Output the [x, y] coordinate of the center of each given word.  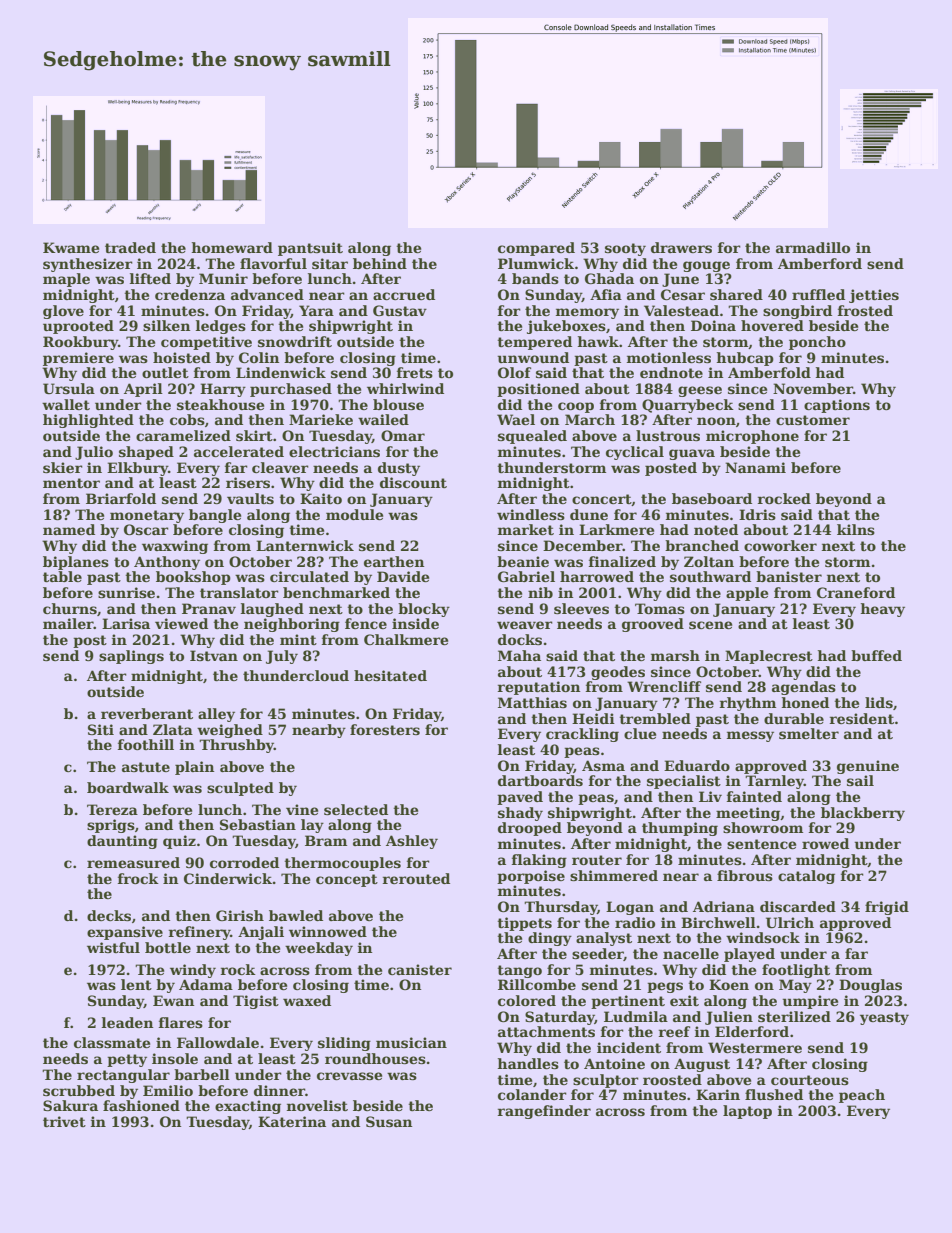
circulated [309, 576]
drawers [681, 247]
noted [716, 529]
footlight [796, 971]
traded [130, 247]
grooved [653, 625]
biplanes [76, 563]
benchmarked [336, 592]
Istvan [214, 655]
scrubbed [79, 1090]
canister [420, 969]
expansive [125, 933]
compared [536, 249]
